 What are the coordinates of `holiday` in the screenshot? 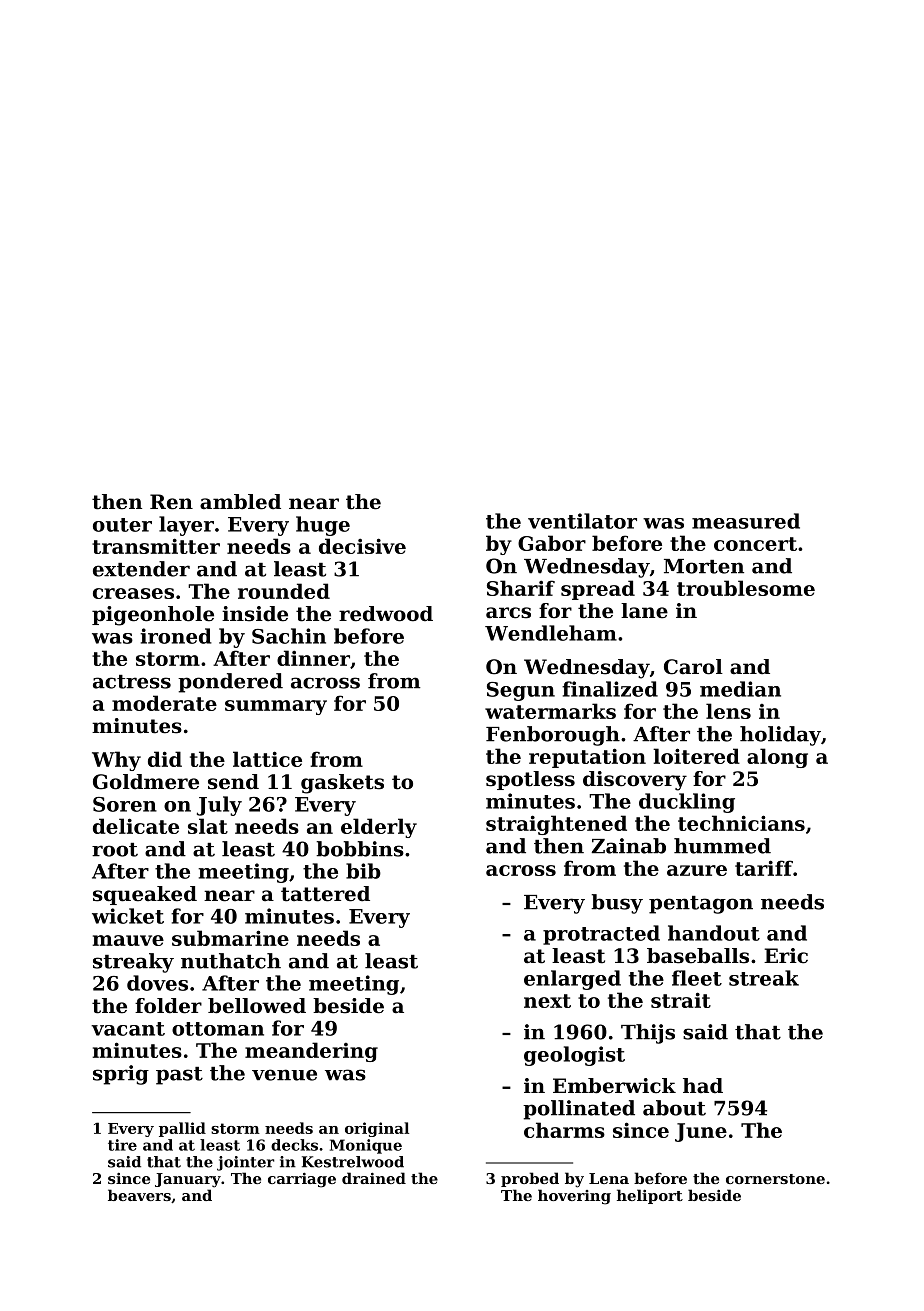 It's located at (780, 736).
